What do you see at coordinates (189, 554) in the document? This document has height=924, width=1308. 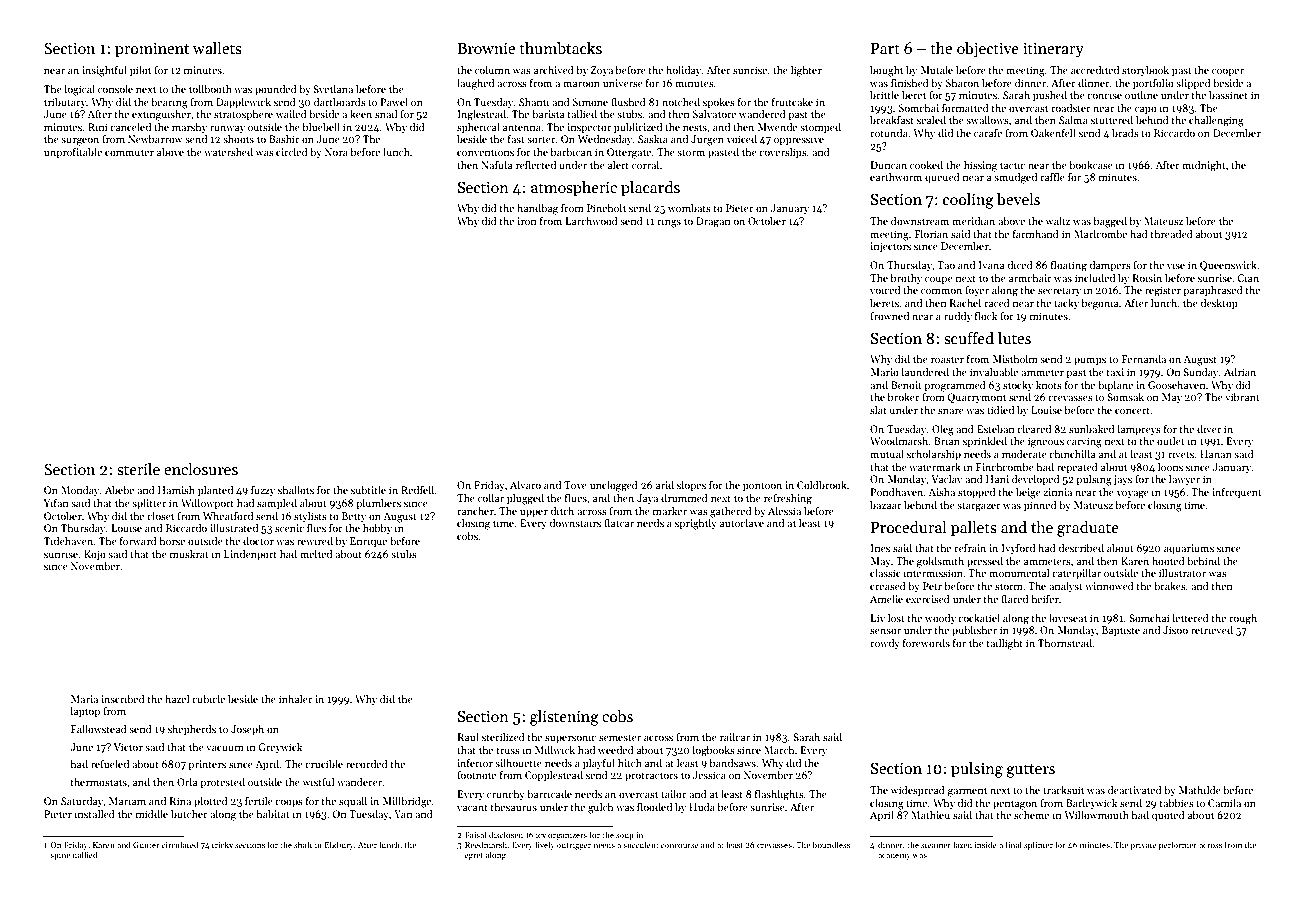 I see `muskrat` at bounding box center [189, 554].
